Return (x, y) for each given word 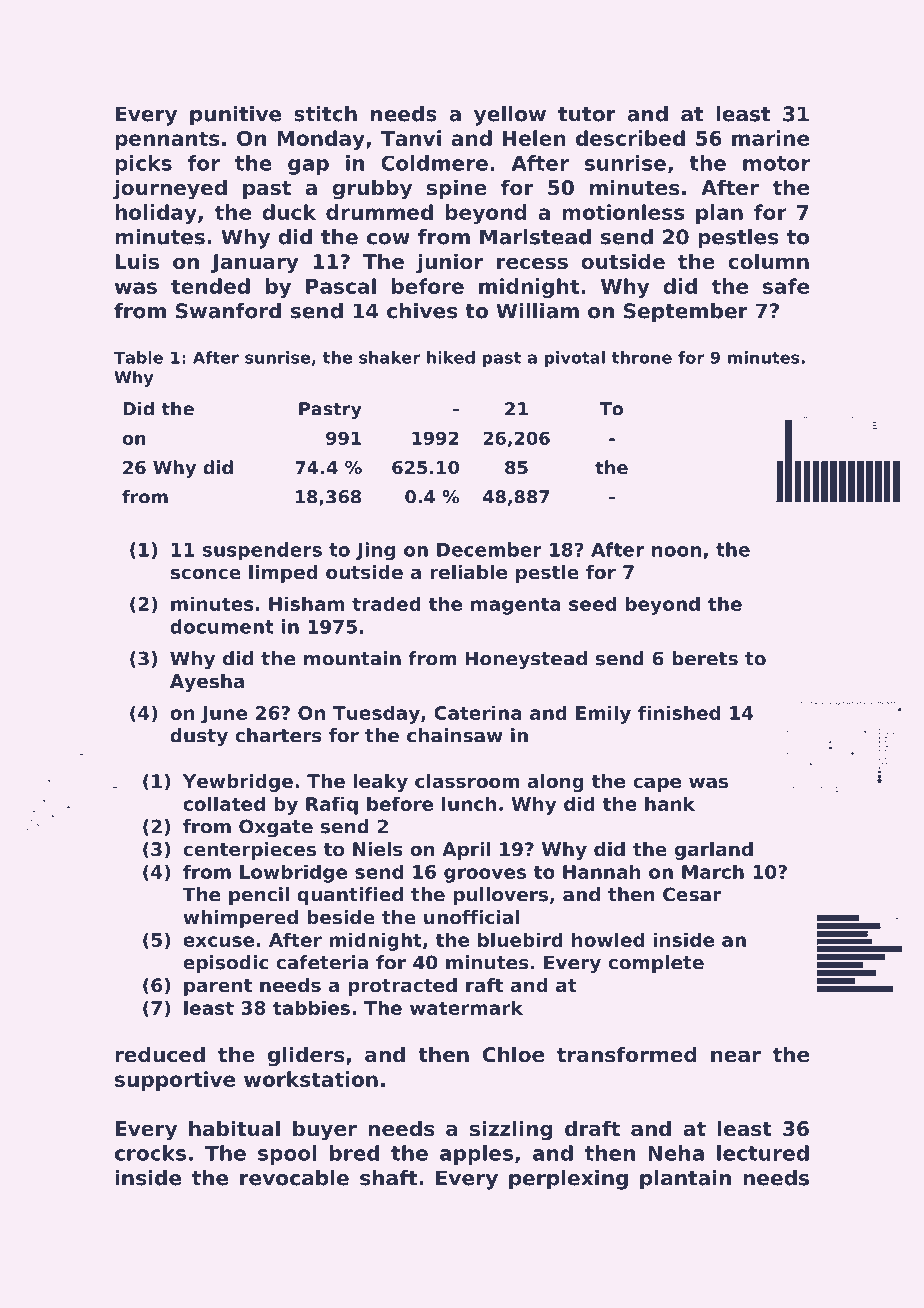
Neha (676, 1153)
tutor (587, 114)
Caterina (478, 712)
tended (210, 286)
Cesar (692, 894)
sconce (205, 573)
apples (476, 1155)
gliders (306, 1056)
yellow (510, 116)
